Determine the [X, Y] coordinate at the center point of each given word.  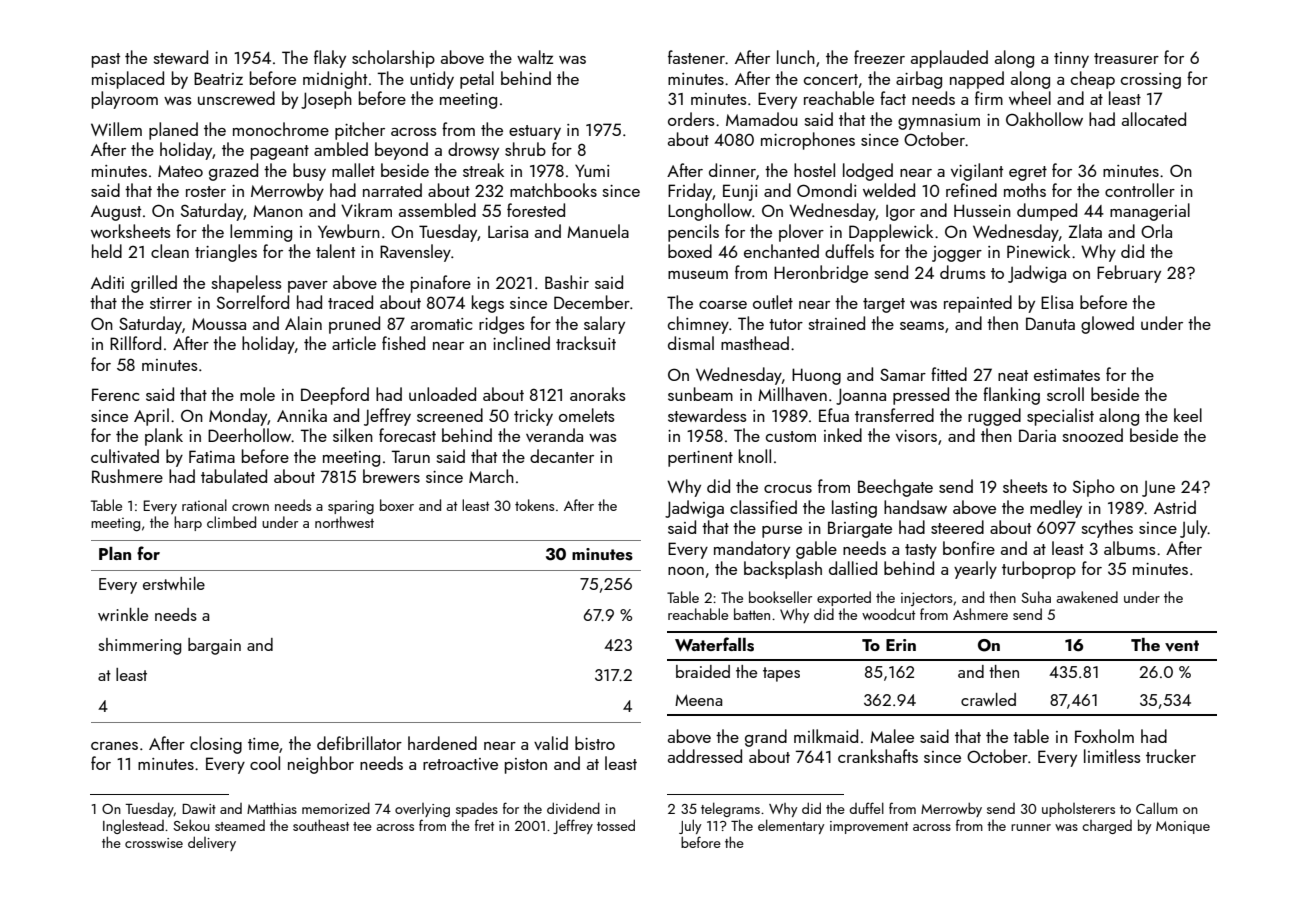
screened [450, 415]
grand [766, 738]
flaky [330, 59]
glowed [1107, 325]
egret [1028, 173]
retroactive [460, 764]
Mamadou [762, 119]
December [592, 302]
